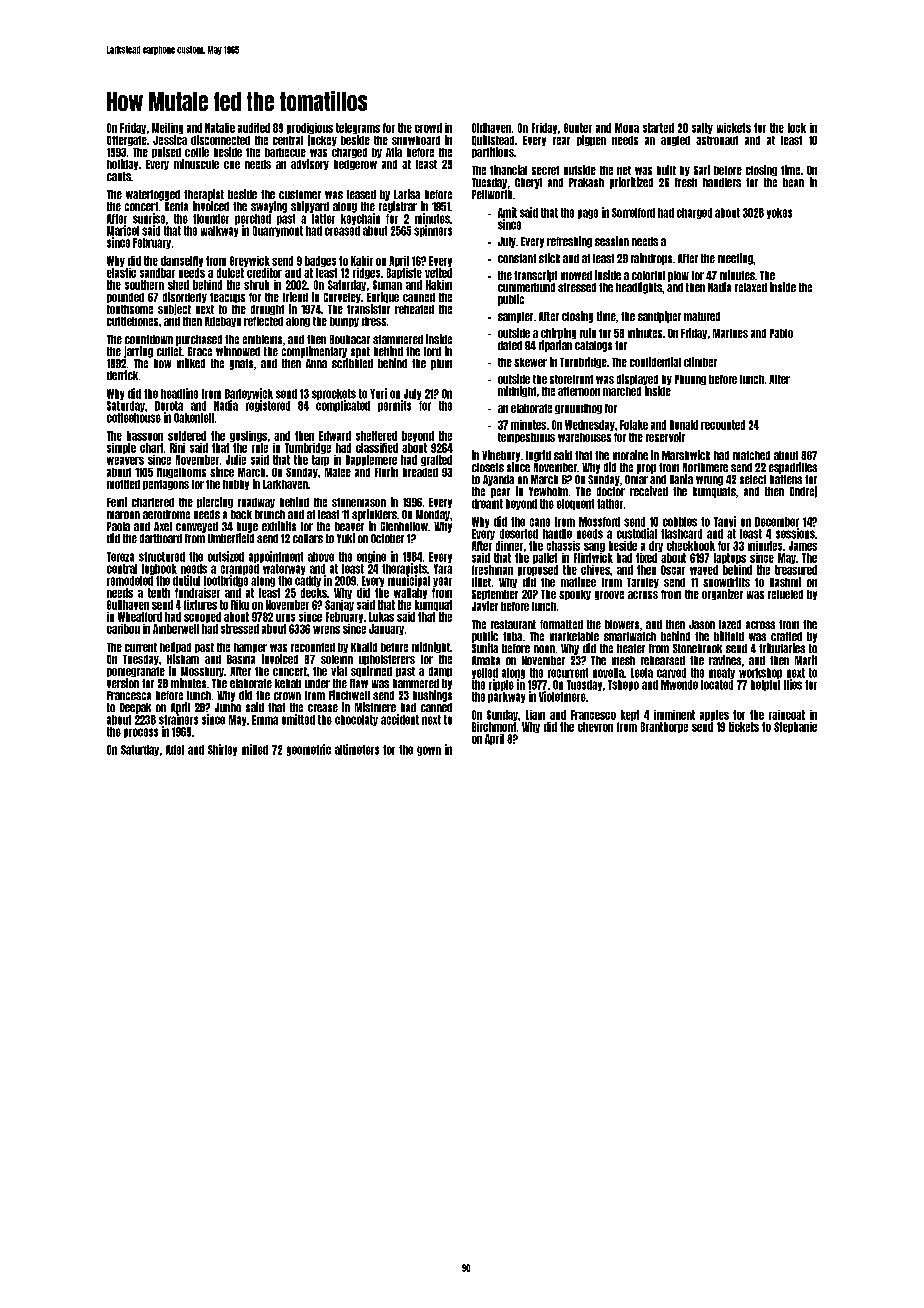 The height and width of the screenshot is (1308, 924). Describe the element at coordinates (159, 569) in the screenshot. I see `logbook` at that location.
